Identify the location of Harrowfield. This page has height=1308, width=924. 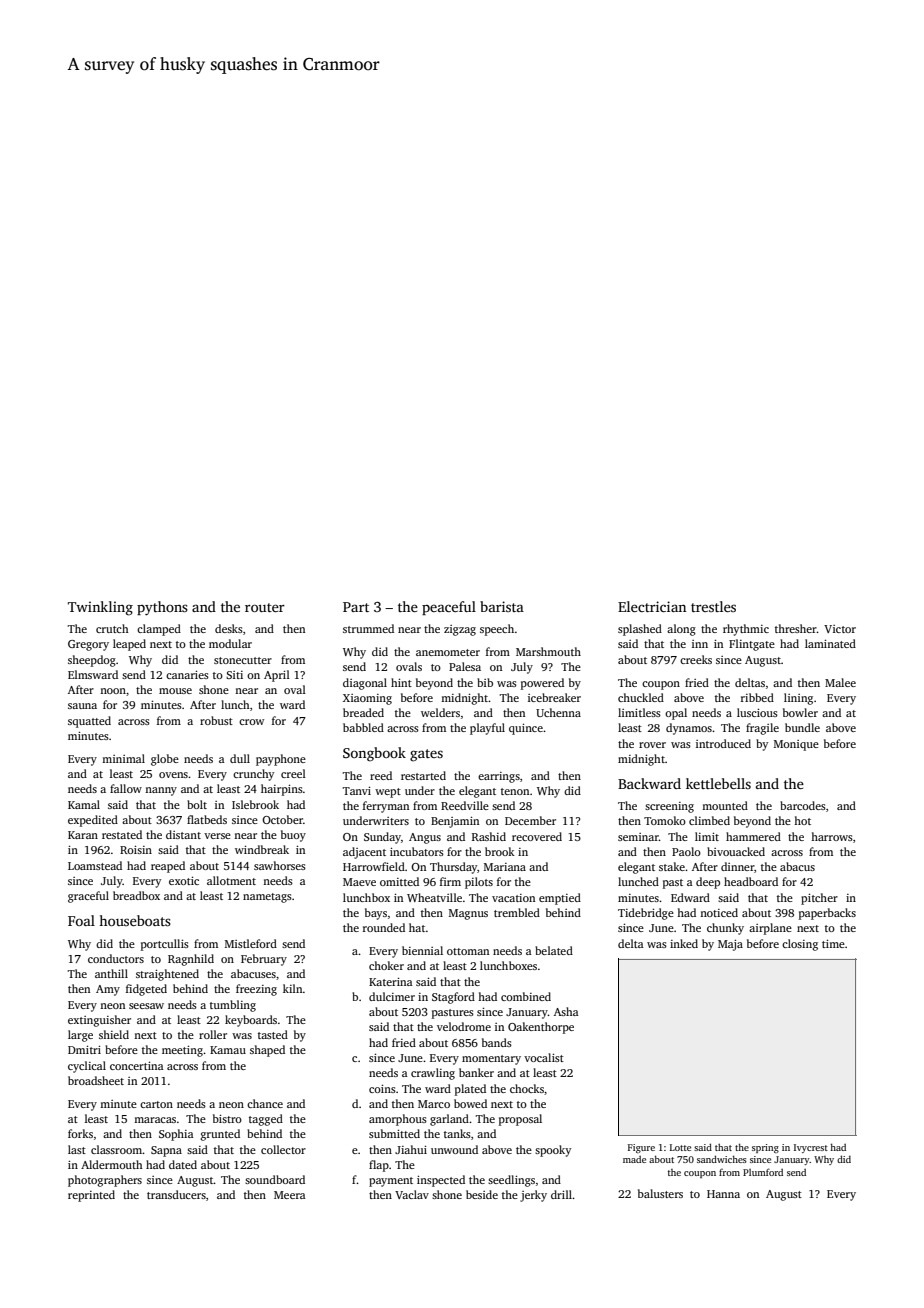
(374, 866).
